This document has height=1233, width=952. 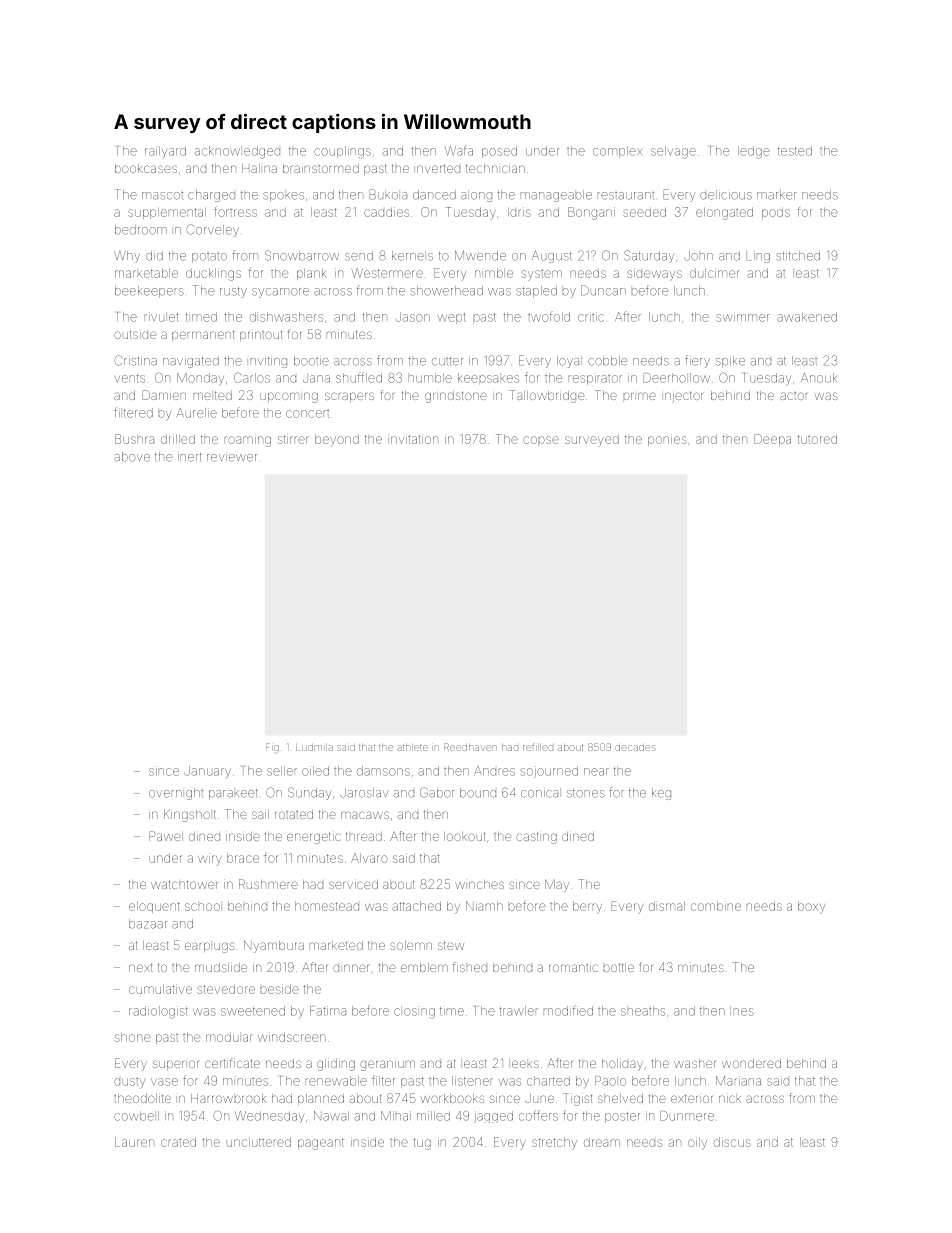 I want to click on combine, so click(x=716, y=906).
